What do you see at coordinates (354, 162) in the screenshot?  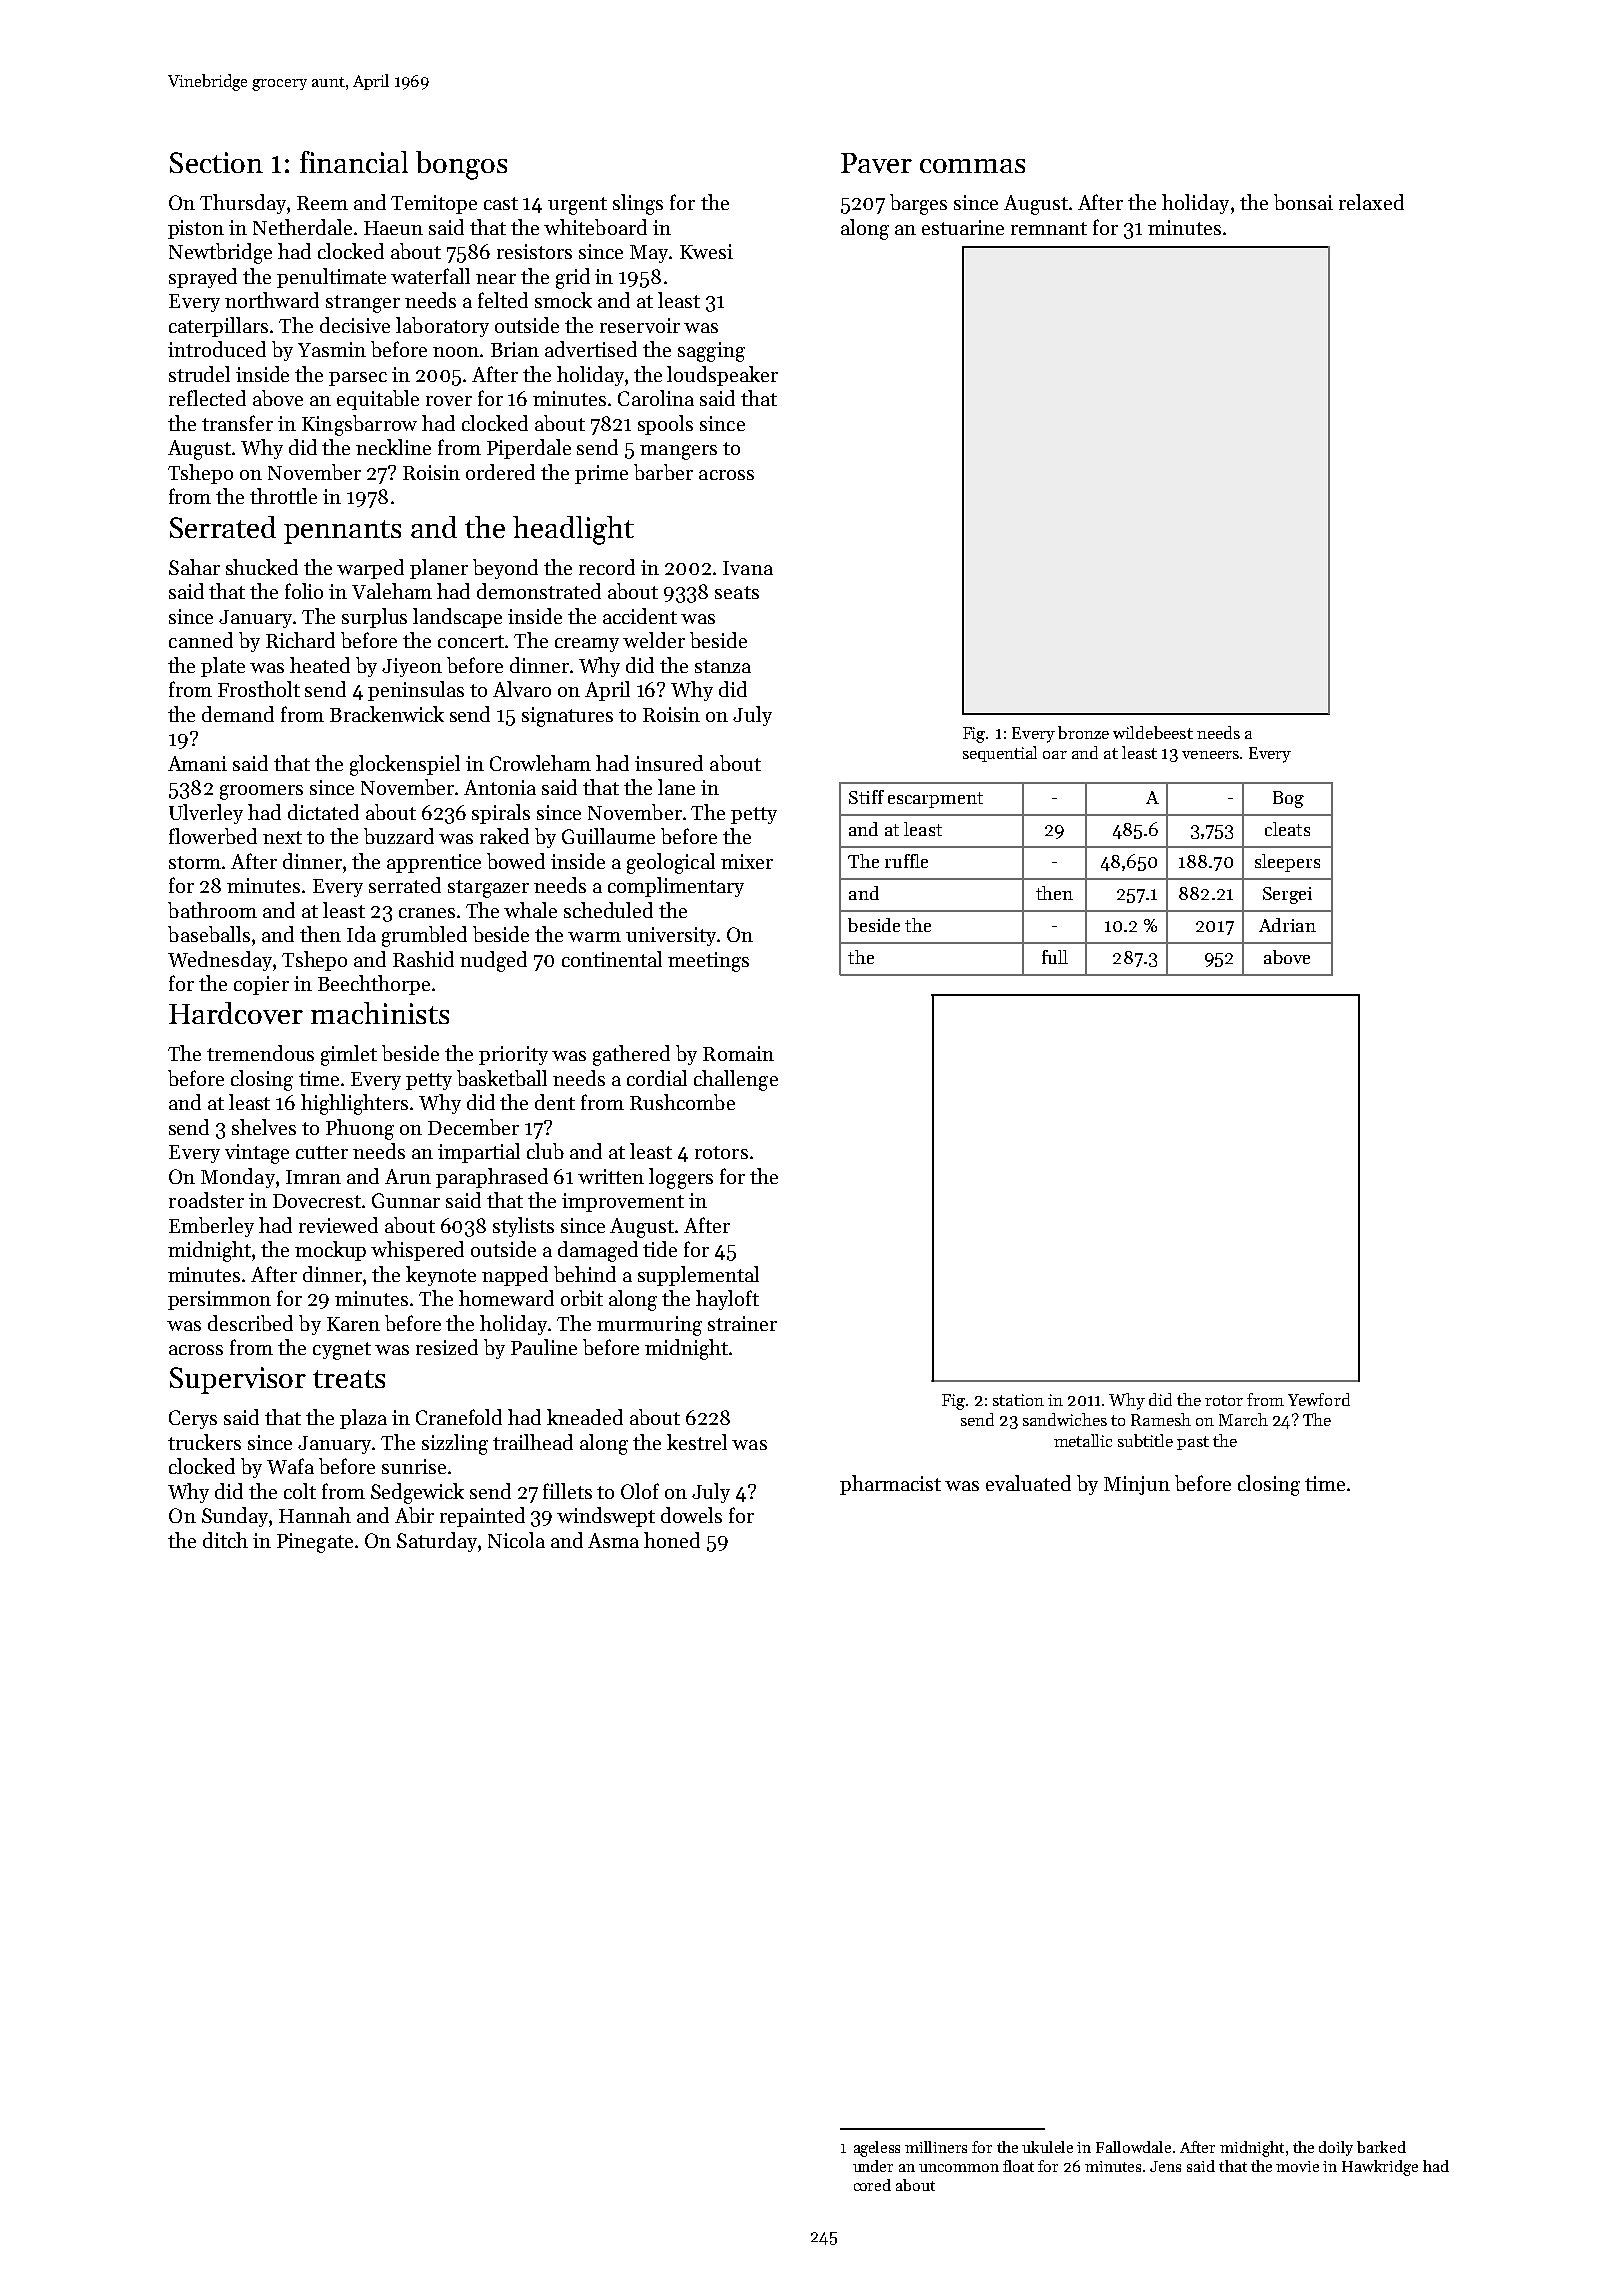 I see `financial` at bounding box center [354, 162].
